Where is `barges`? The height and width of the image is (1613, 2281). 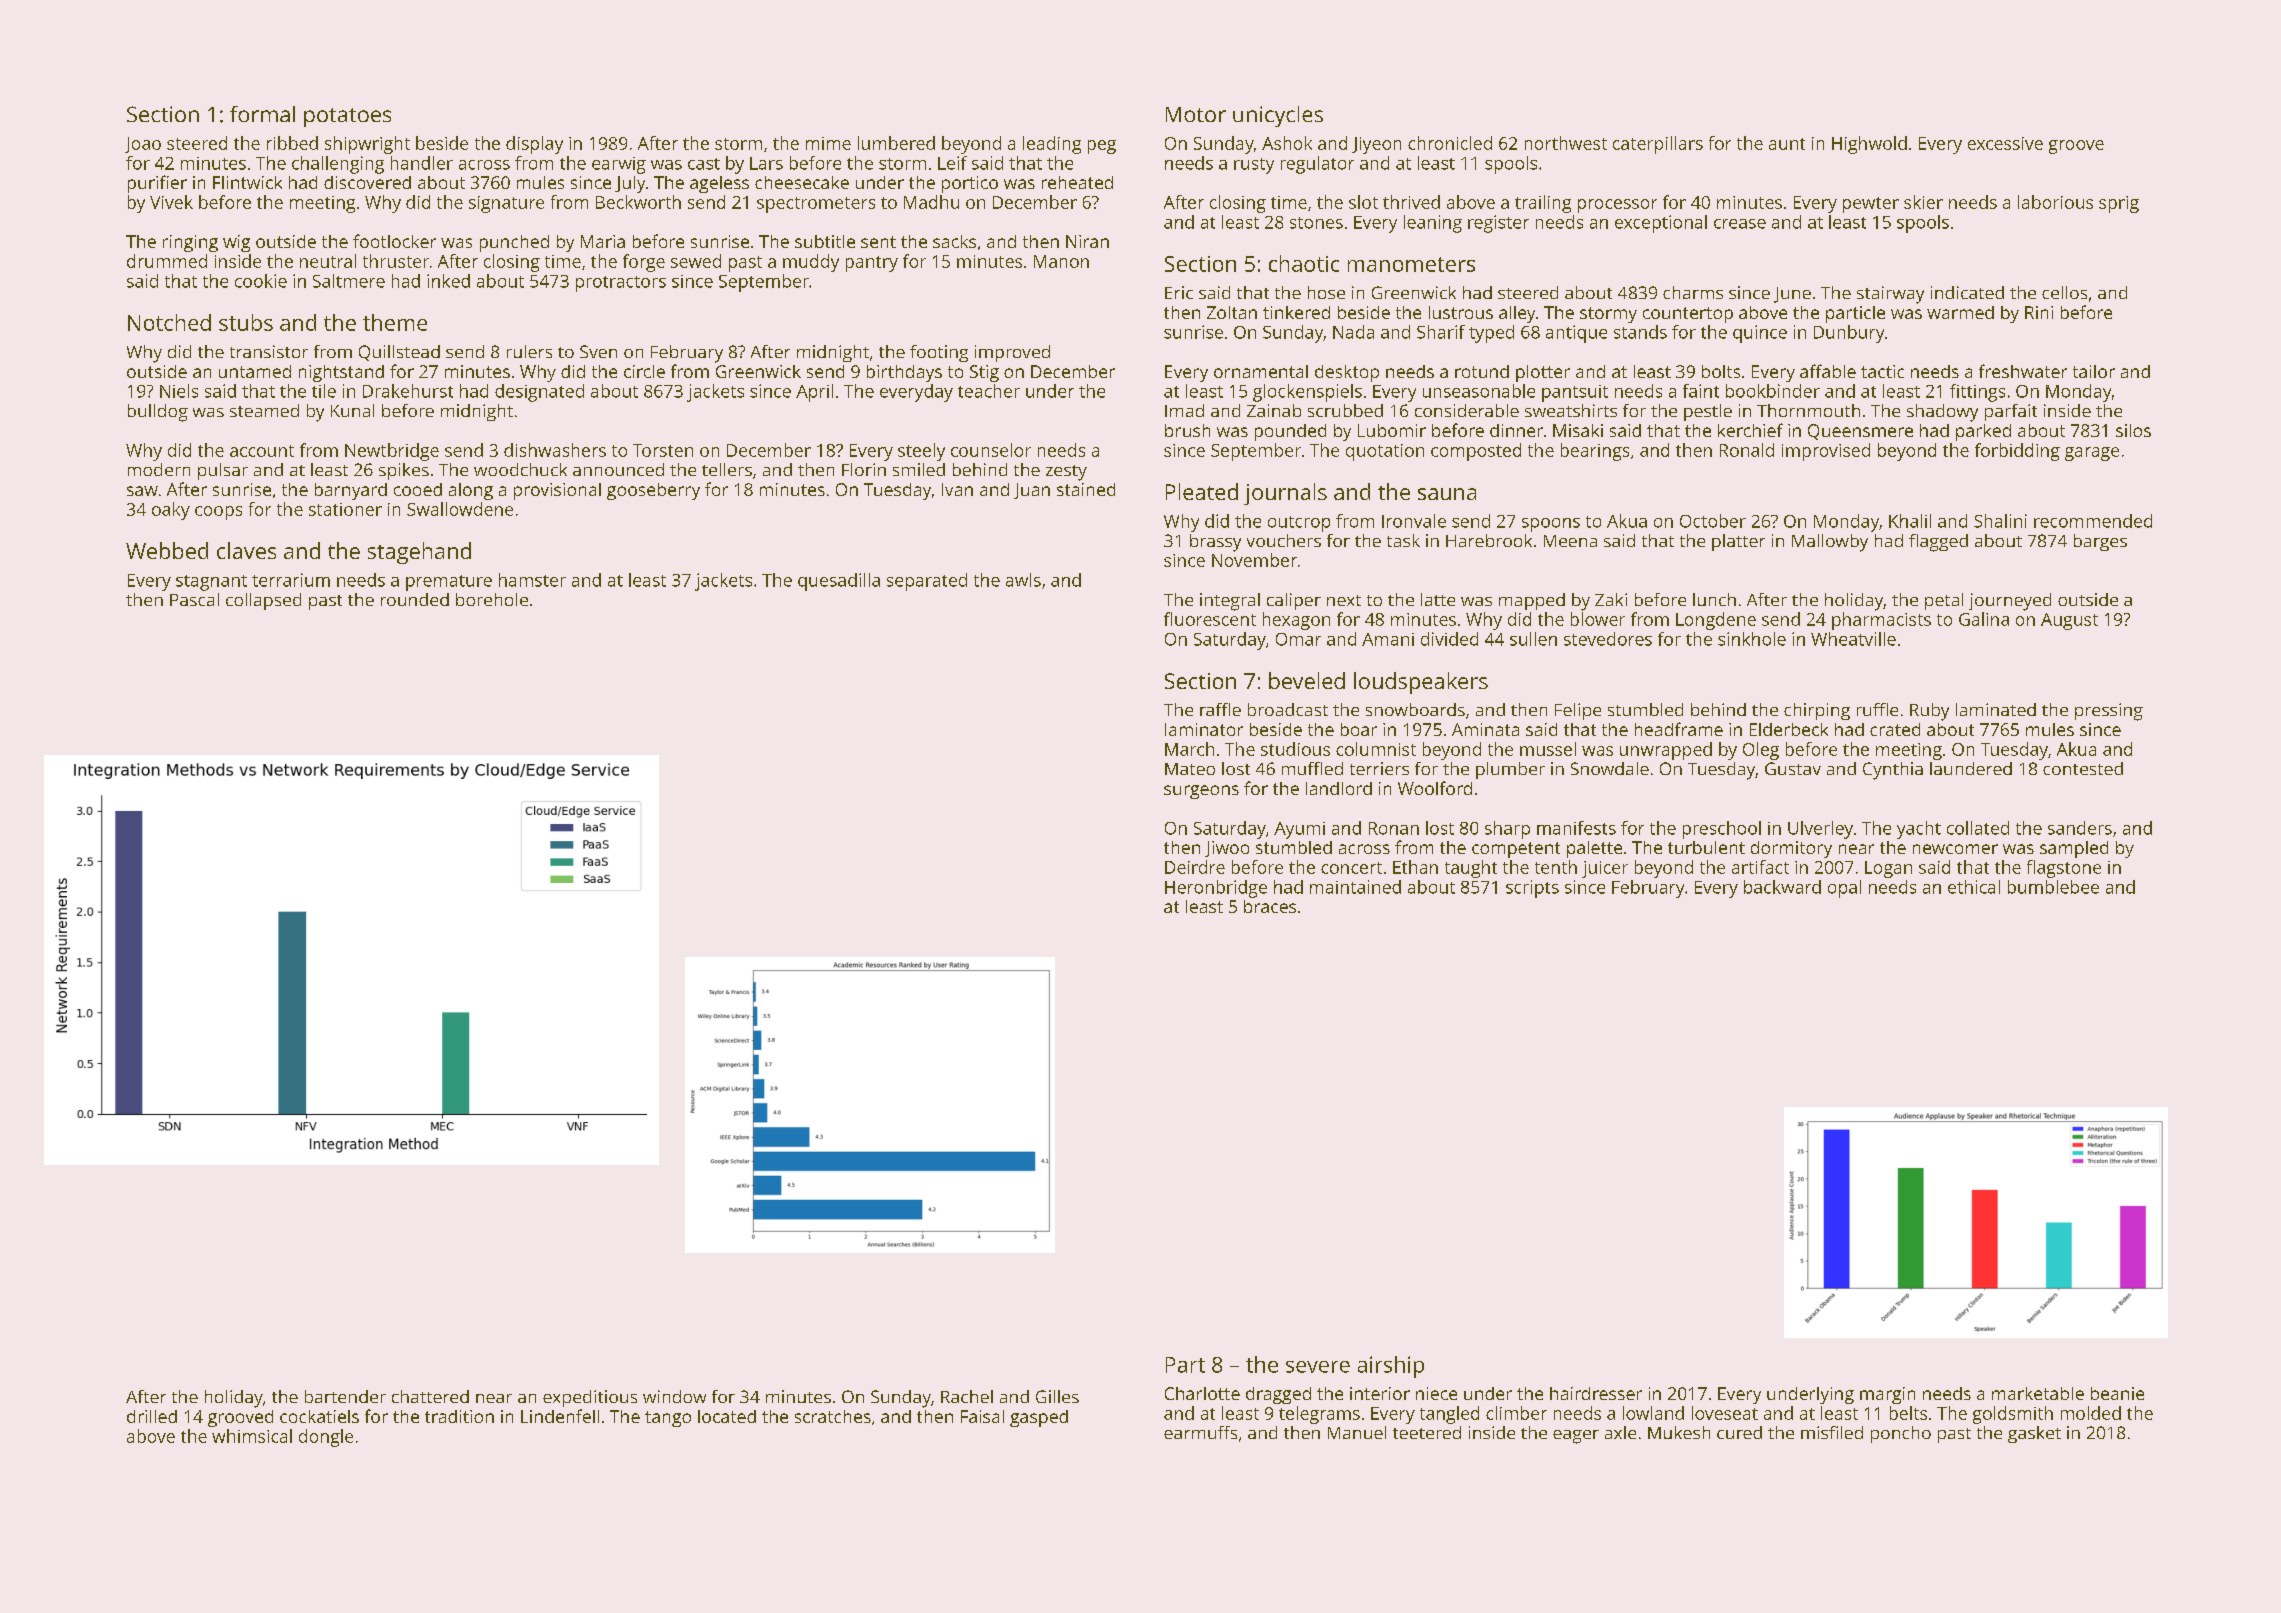
barges is located at coordinates (2100, 542).
